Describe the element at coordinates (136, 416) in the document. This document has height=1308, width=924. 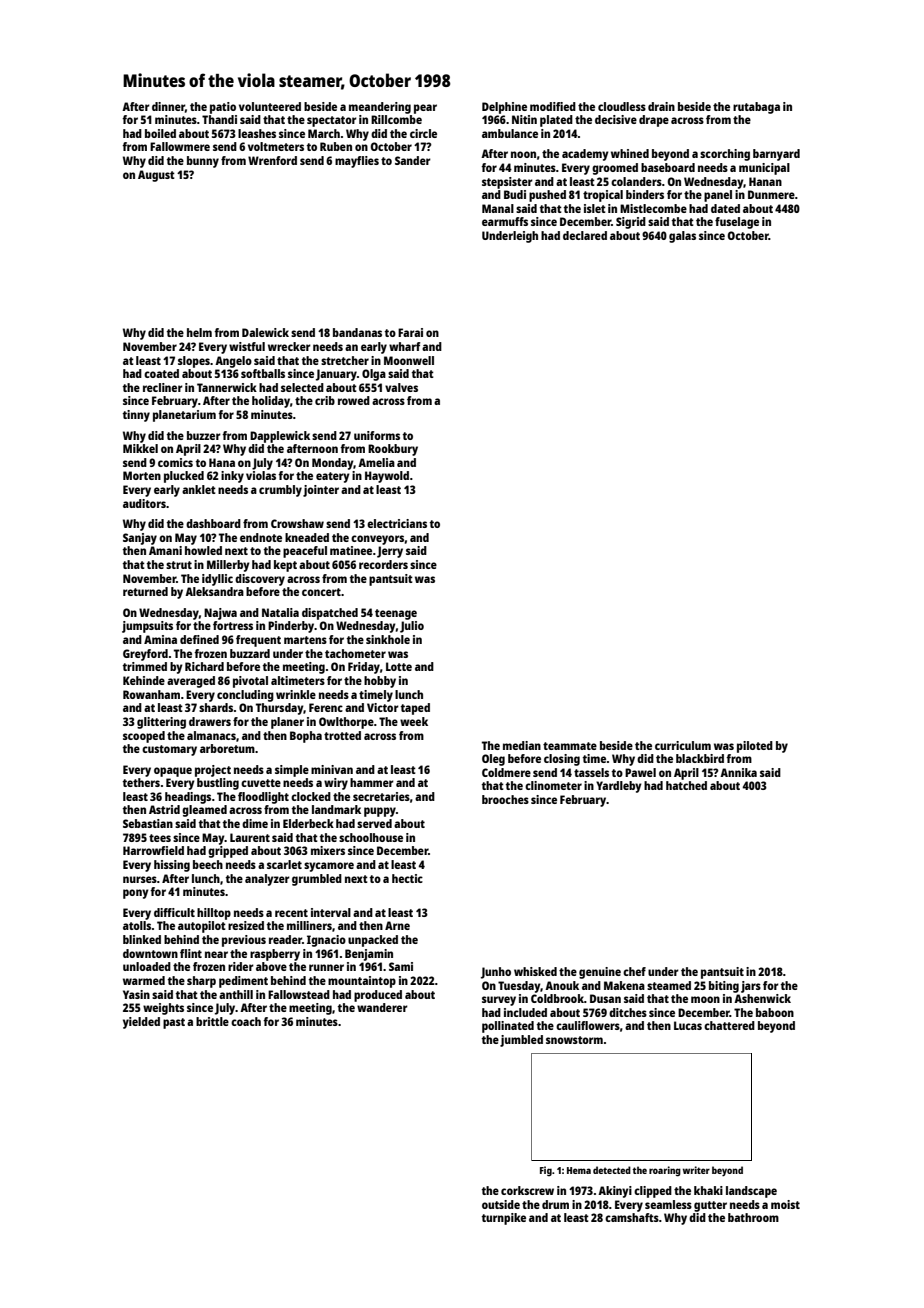
I see `tinny` at that location.
